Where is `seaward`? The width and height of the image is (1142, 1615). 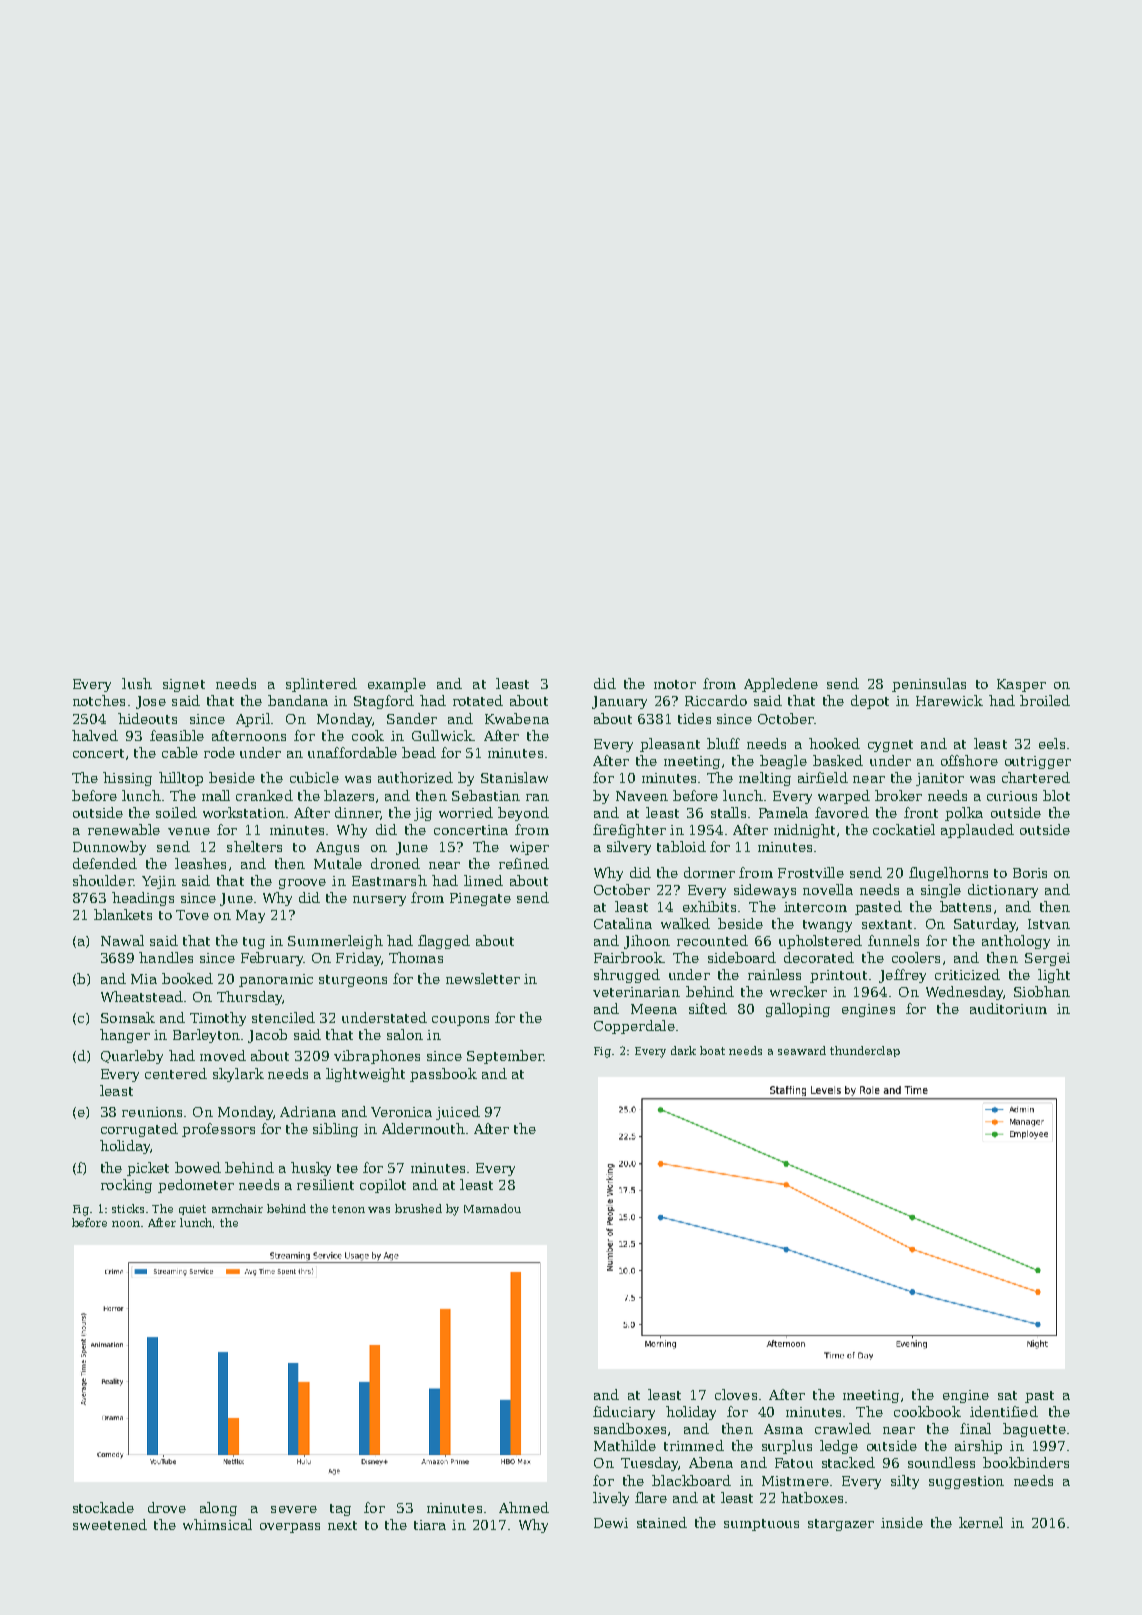 seaward is located at coordinates (802, 1050).
